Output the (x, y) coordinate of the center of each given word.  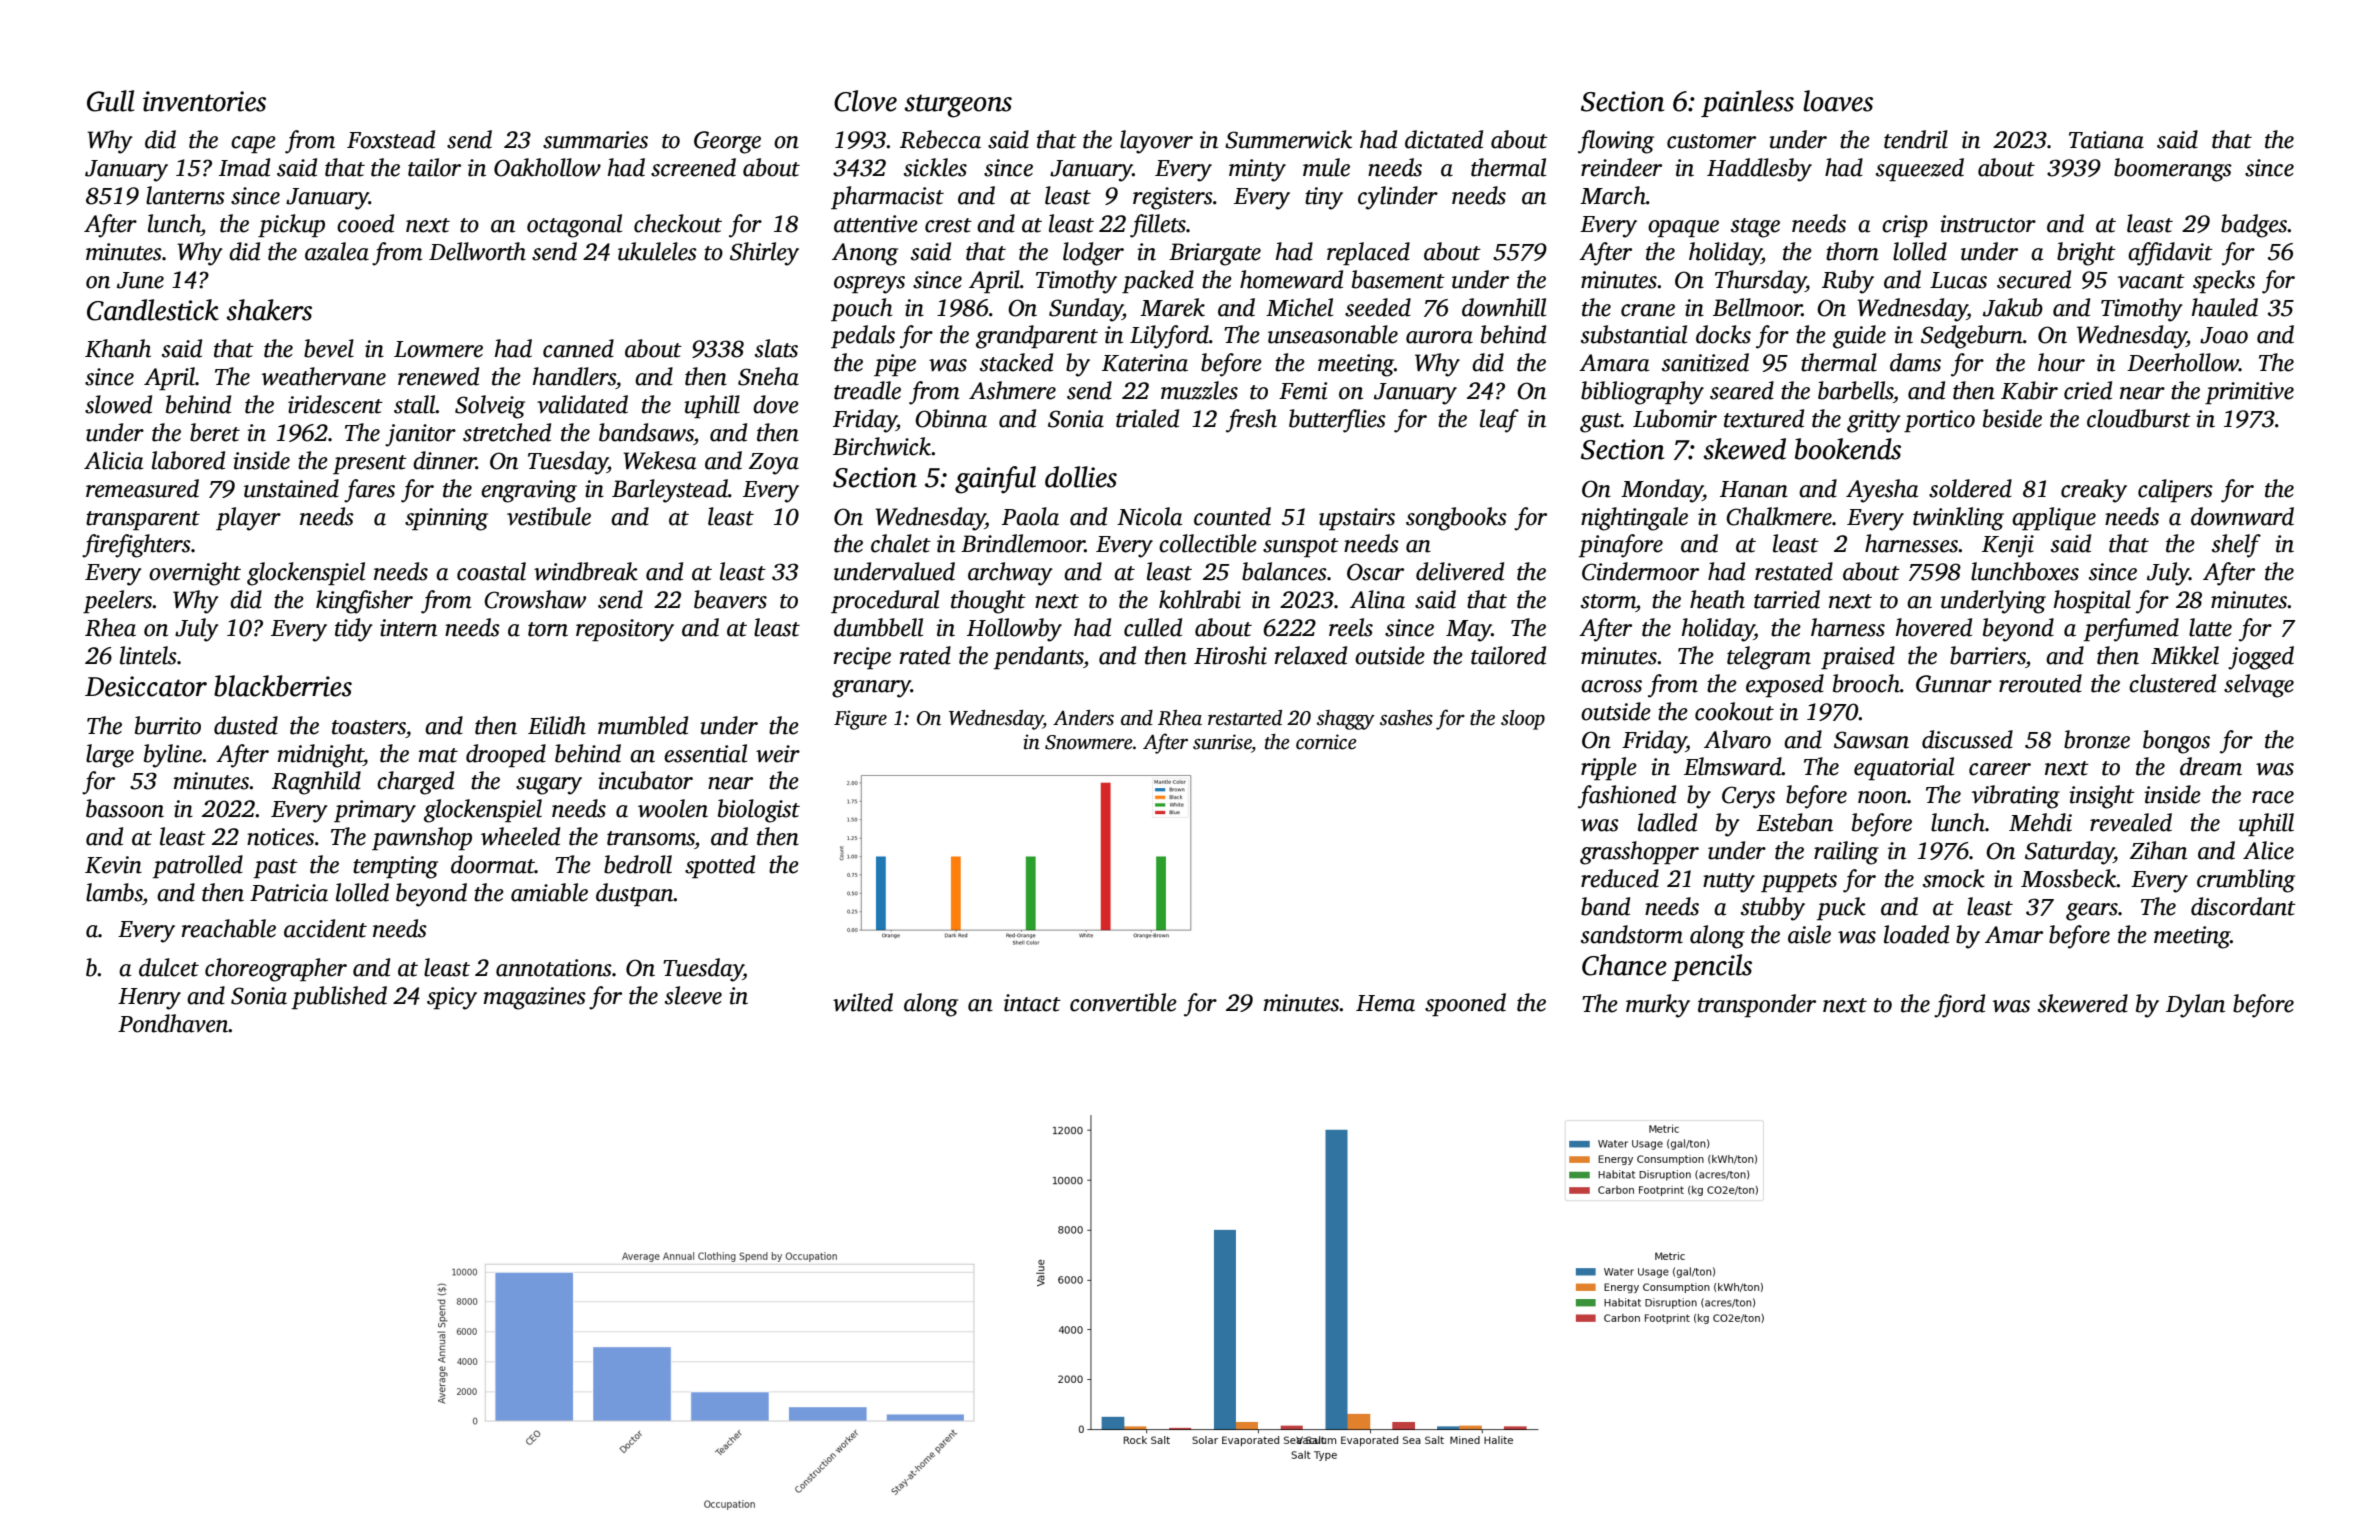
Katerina (1145, 363)
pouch (862, 309)
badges (2254, 226)
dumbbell (878, 627)
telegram (1769, 658)
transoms (651, 838)
